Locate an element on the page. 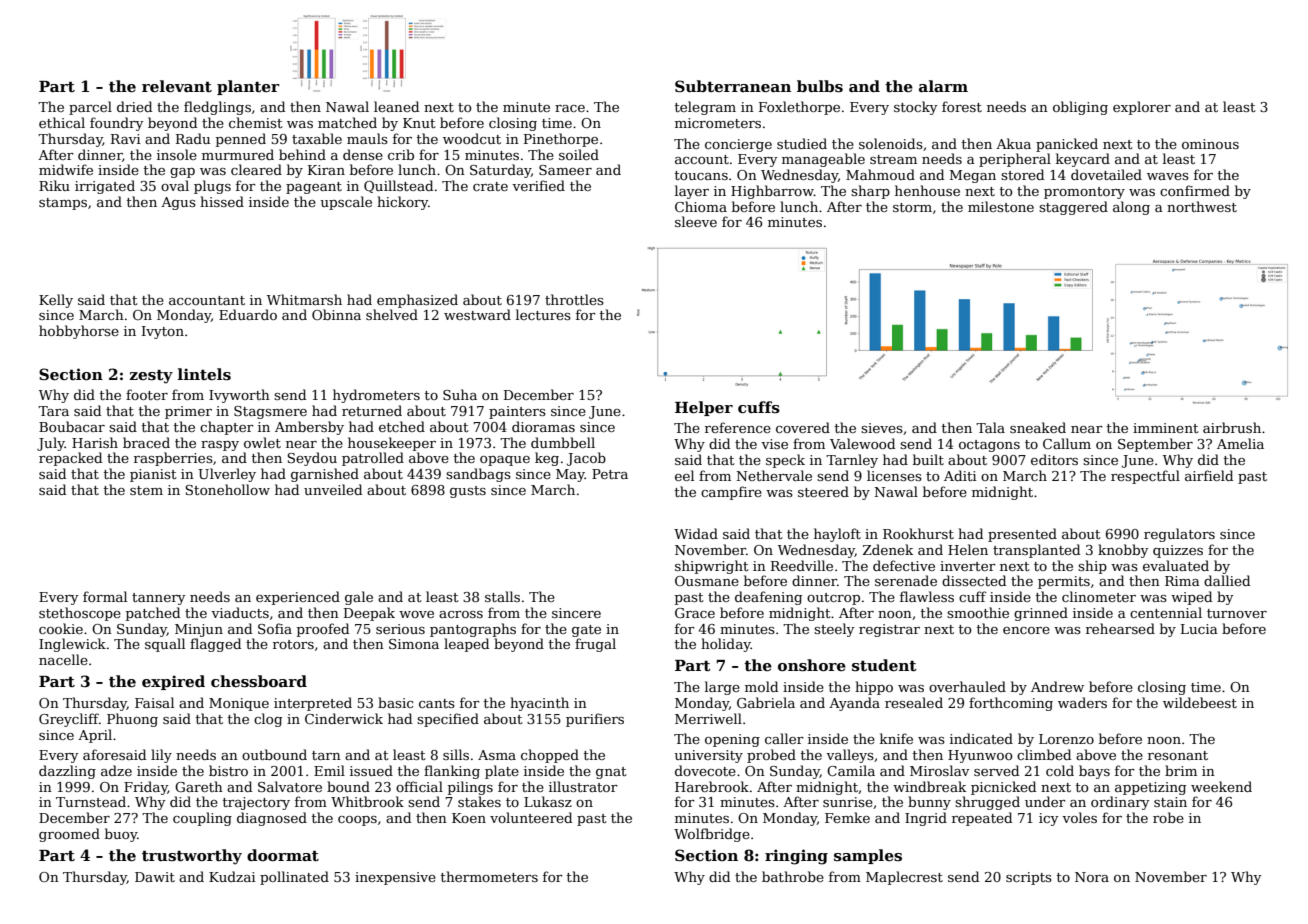  Salvatore is located at coordinates (290, 786).
